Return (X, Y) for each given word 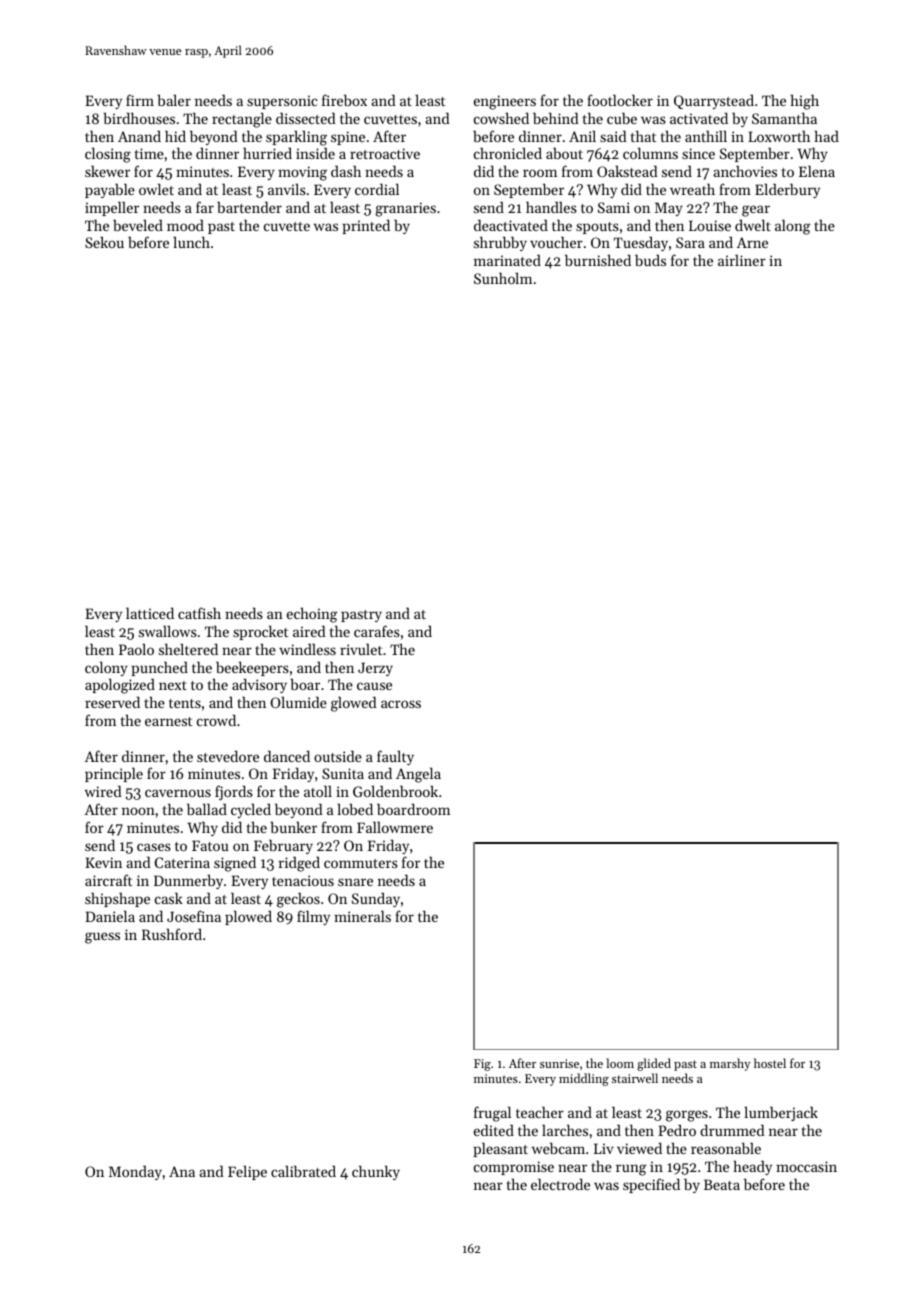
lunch (191, 242)
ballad (207, 809)
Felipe (247, 1172)
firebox (344, 100)
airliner (742, 260)
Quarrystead (714, 102)
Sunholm (503, 278)
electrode (560, 1184)
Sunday (376, 900)
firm (140, 100)
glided (654, 1064)
